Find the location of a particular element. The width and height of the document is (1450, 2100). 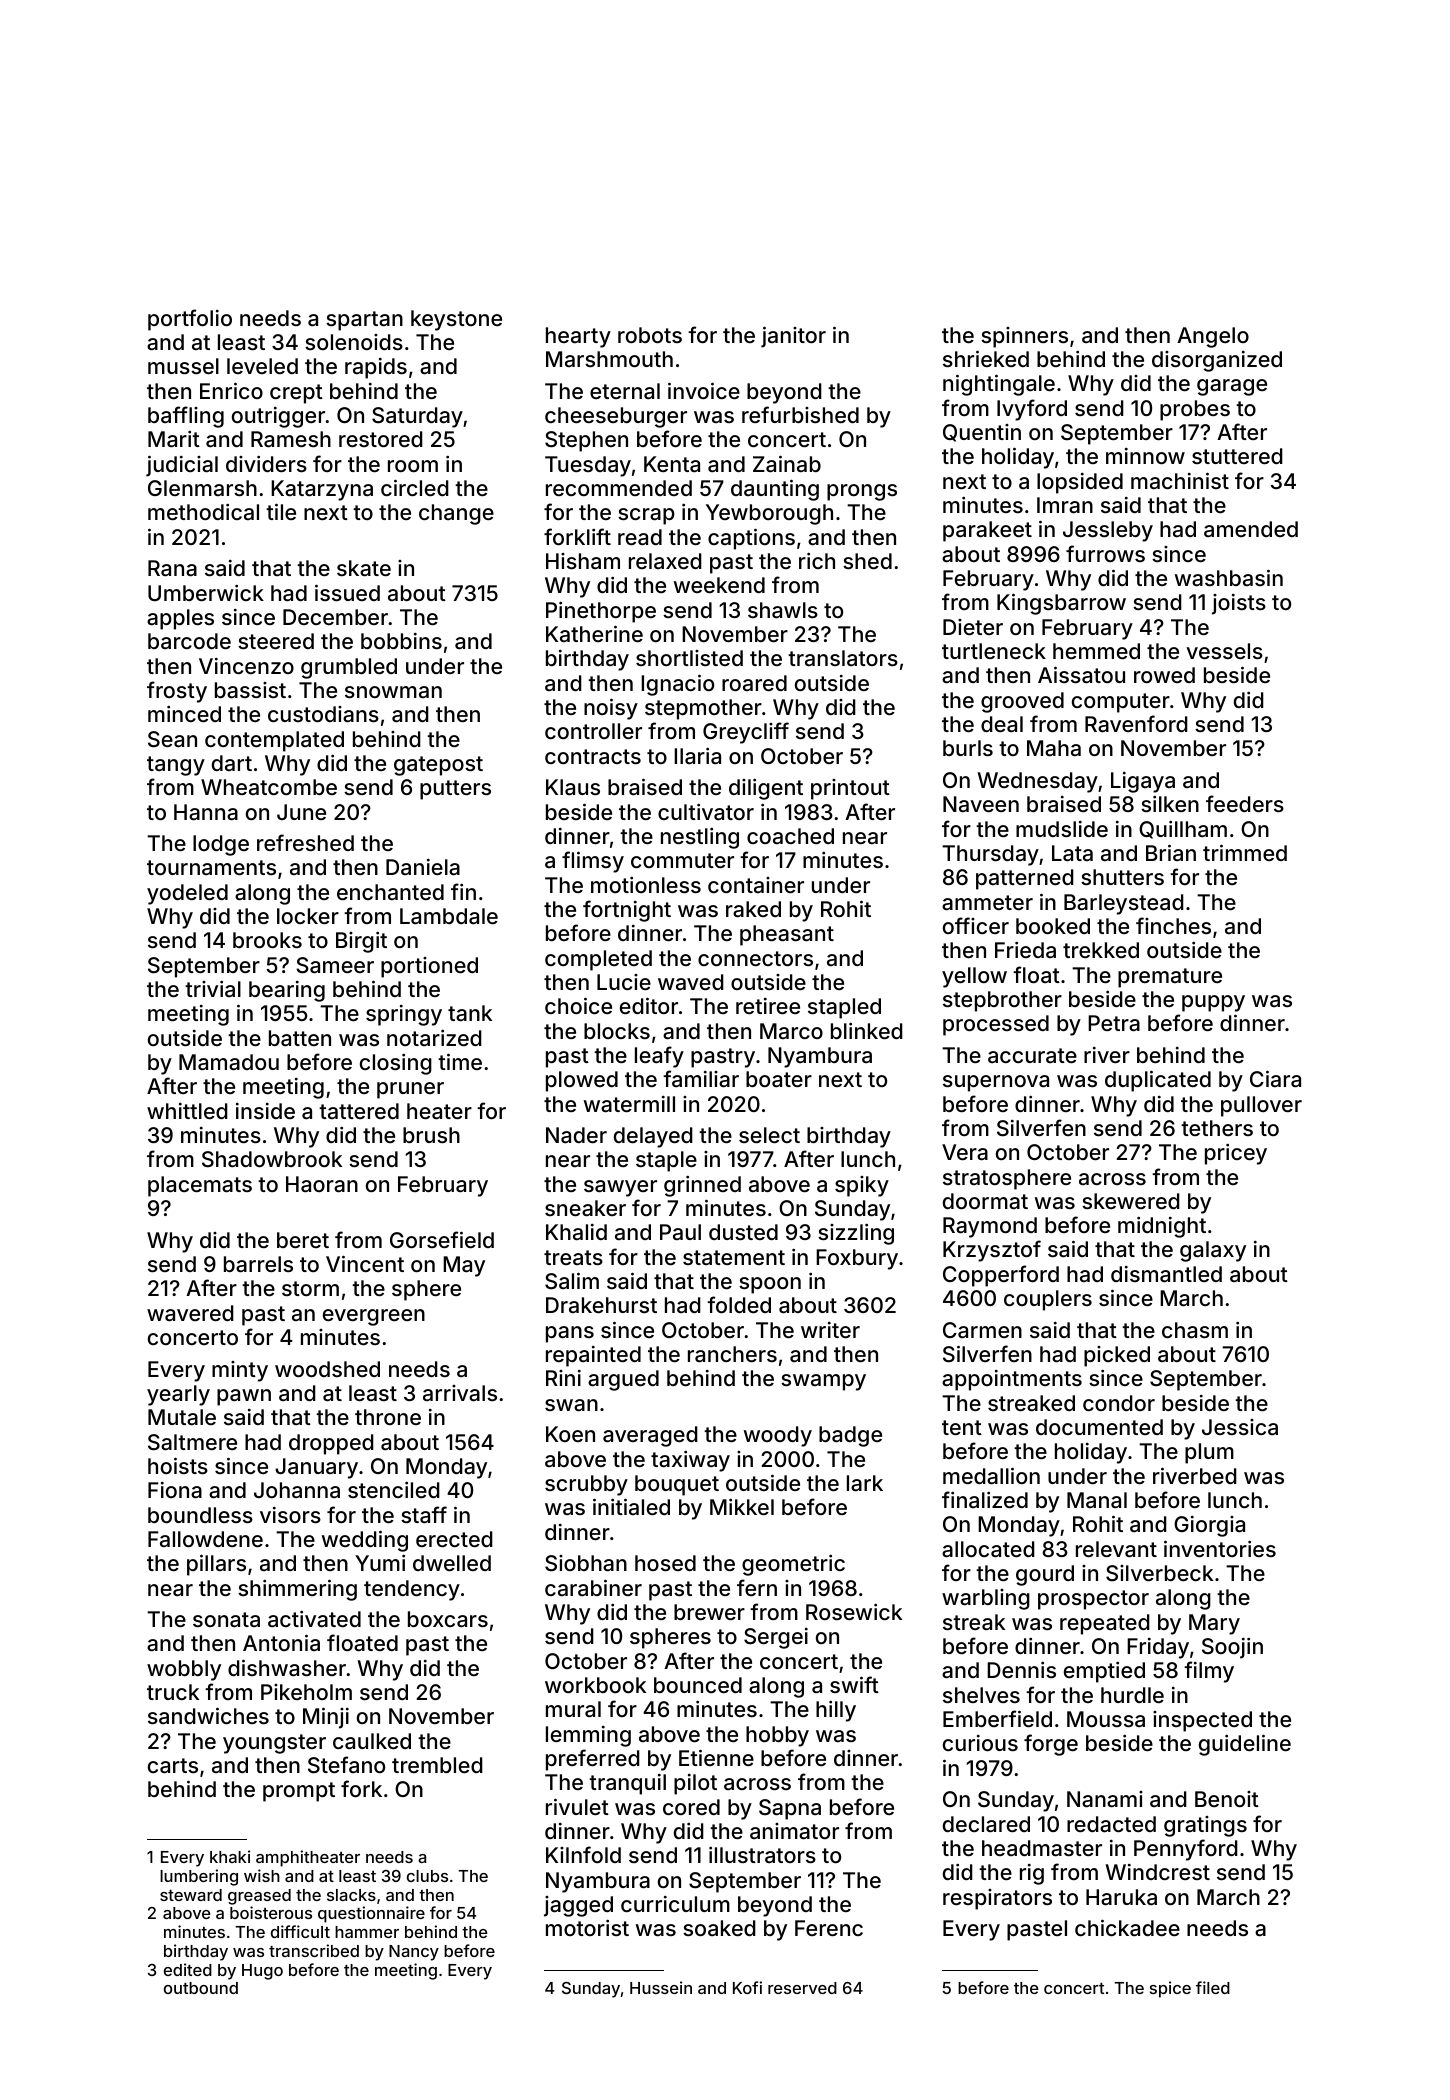

container is located at coordinates (756, 885).
